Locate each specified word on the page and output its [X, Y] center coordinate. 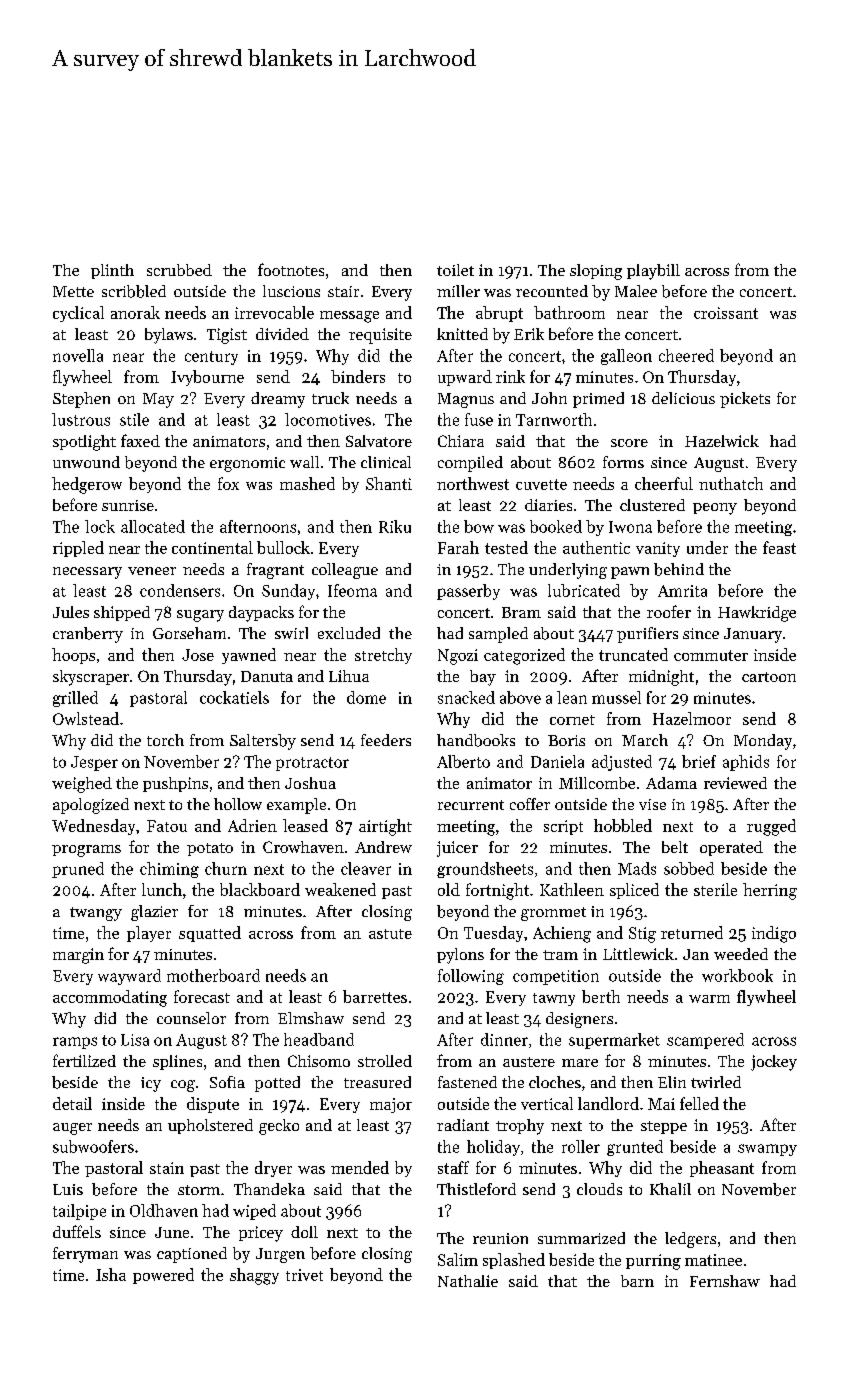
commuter [711, 655]
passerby [468, 592]
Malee [636, 291]
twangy [96, 914]
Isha [111, 1274]
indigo [774, 934]
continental [212, 547]
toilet [455, 270]
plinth [112, 271]
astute [390, 934]
